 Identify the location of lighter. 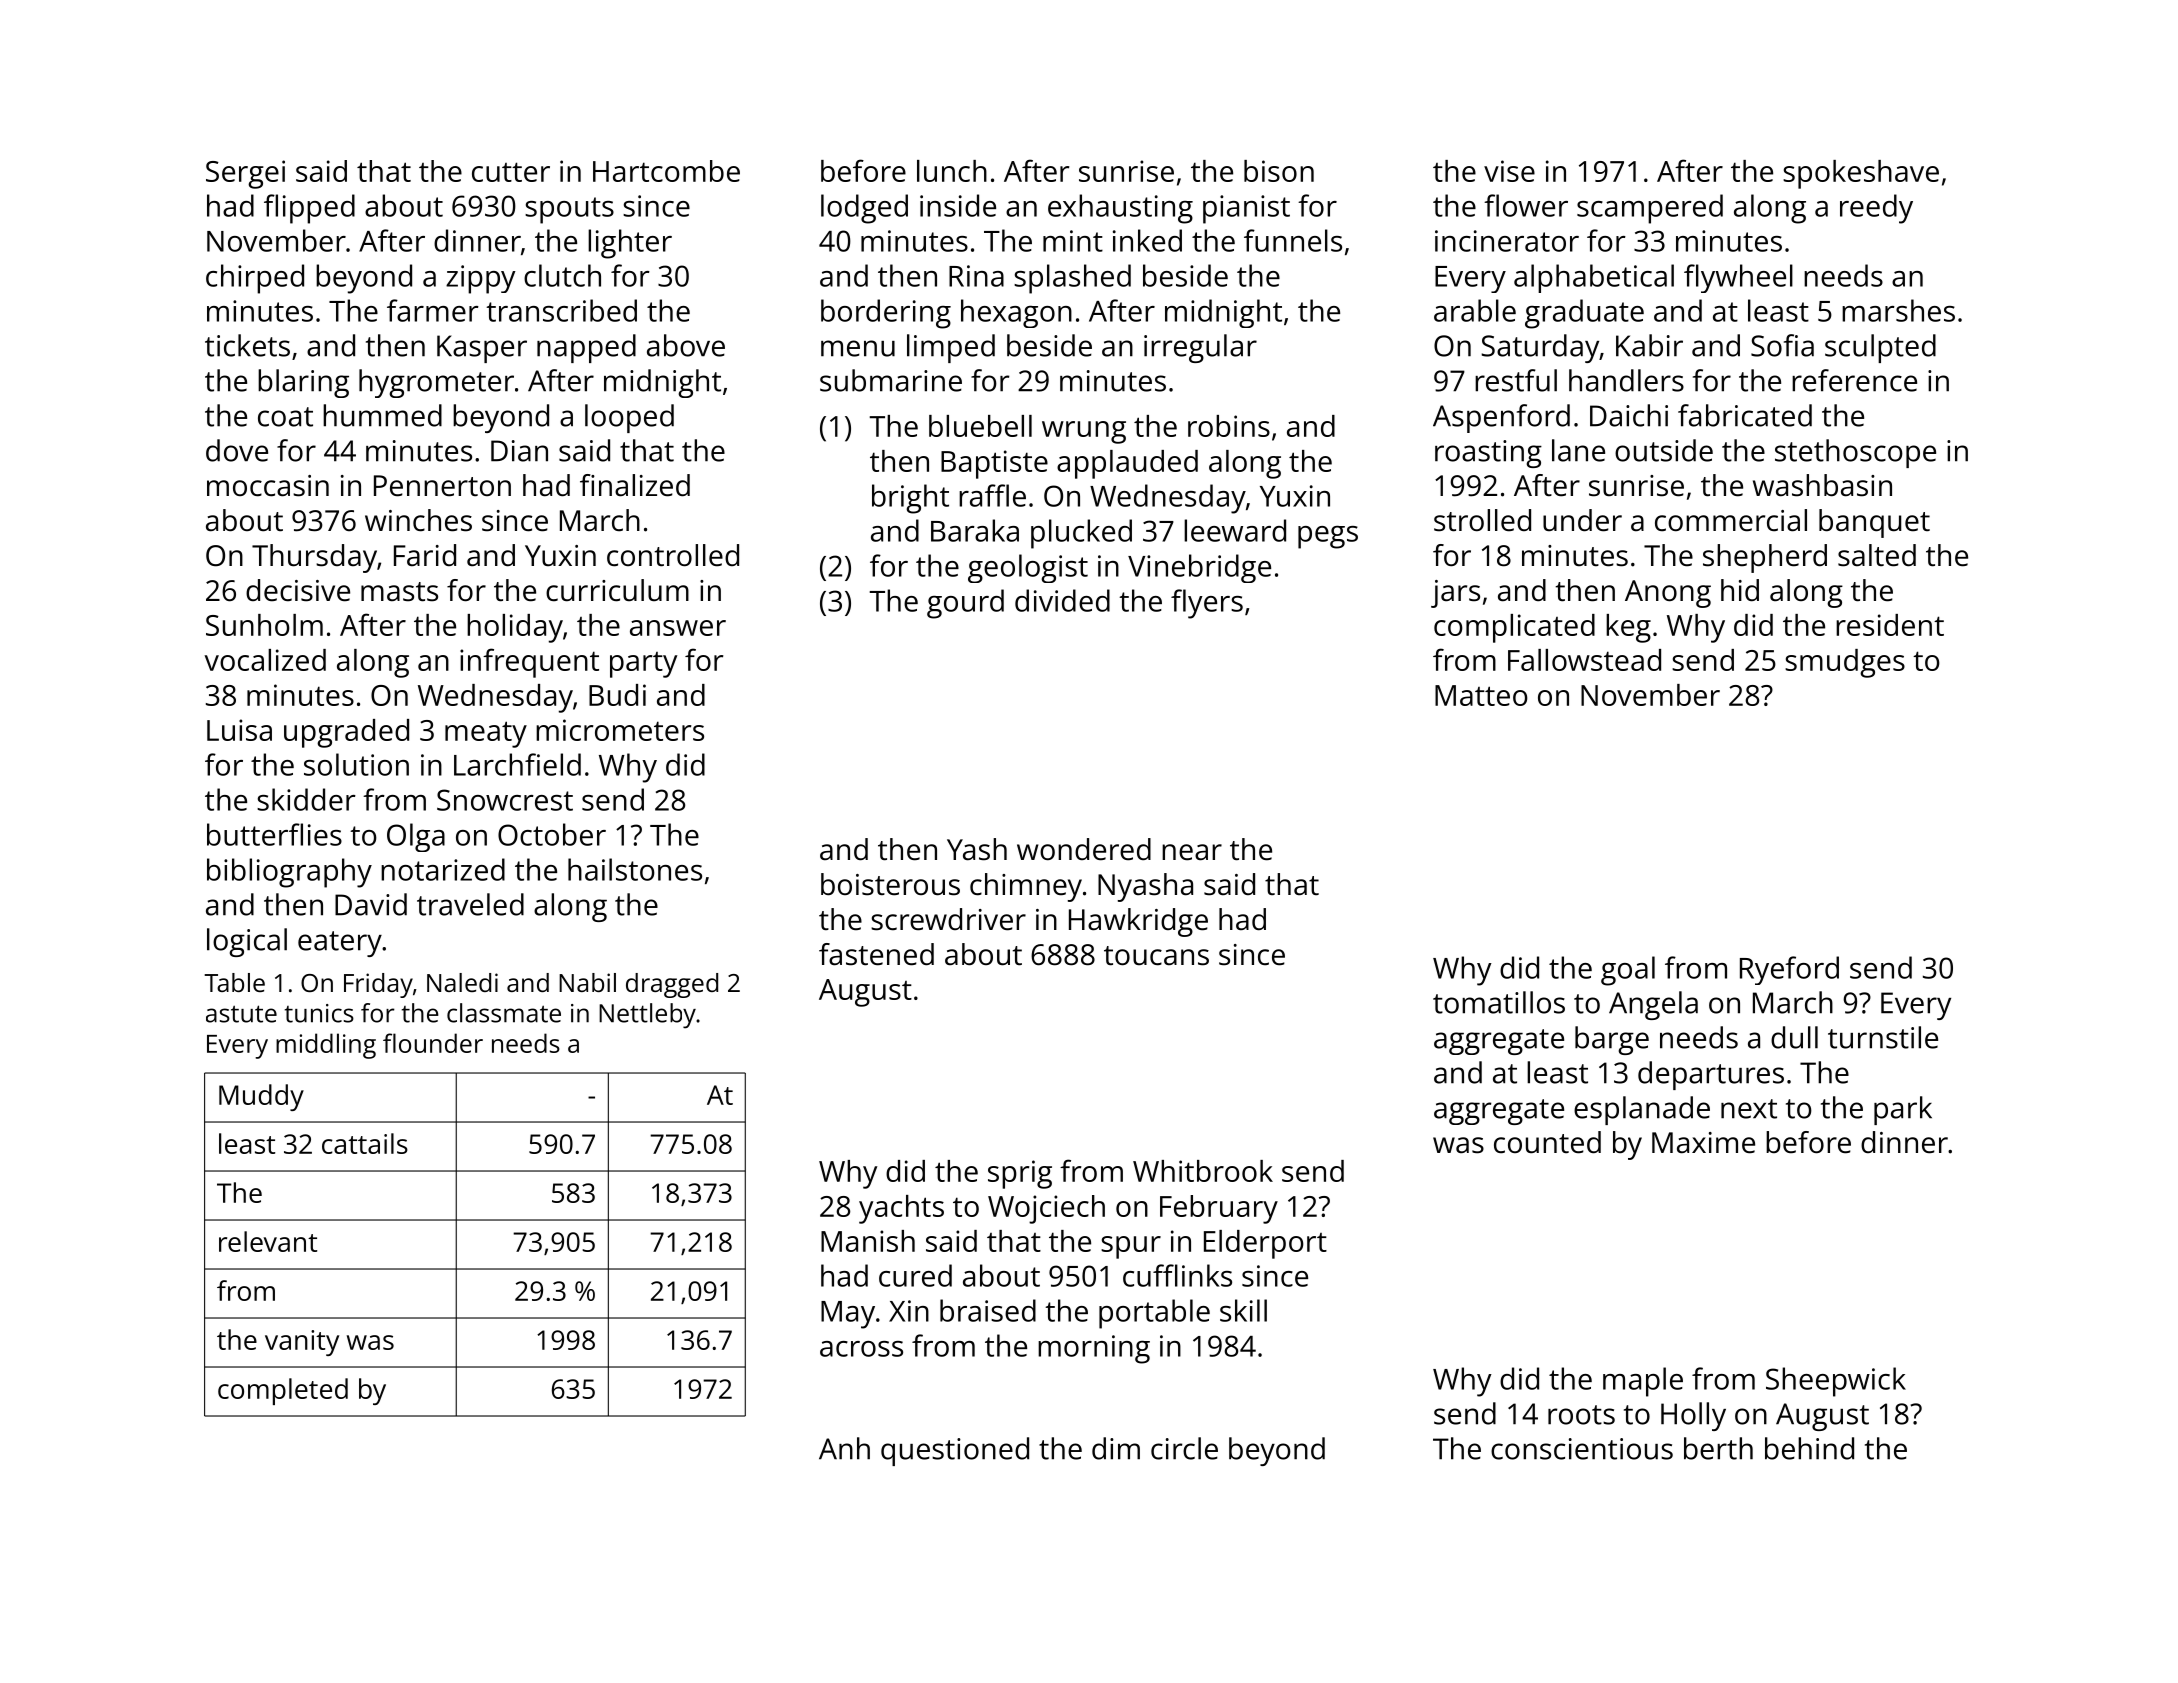
(630, 244).
